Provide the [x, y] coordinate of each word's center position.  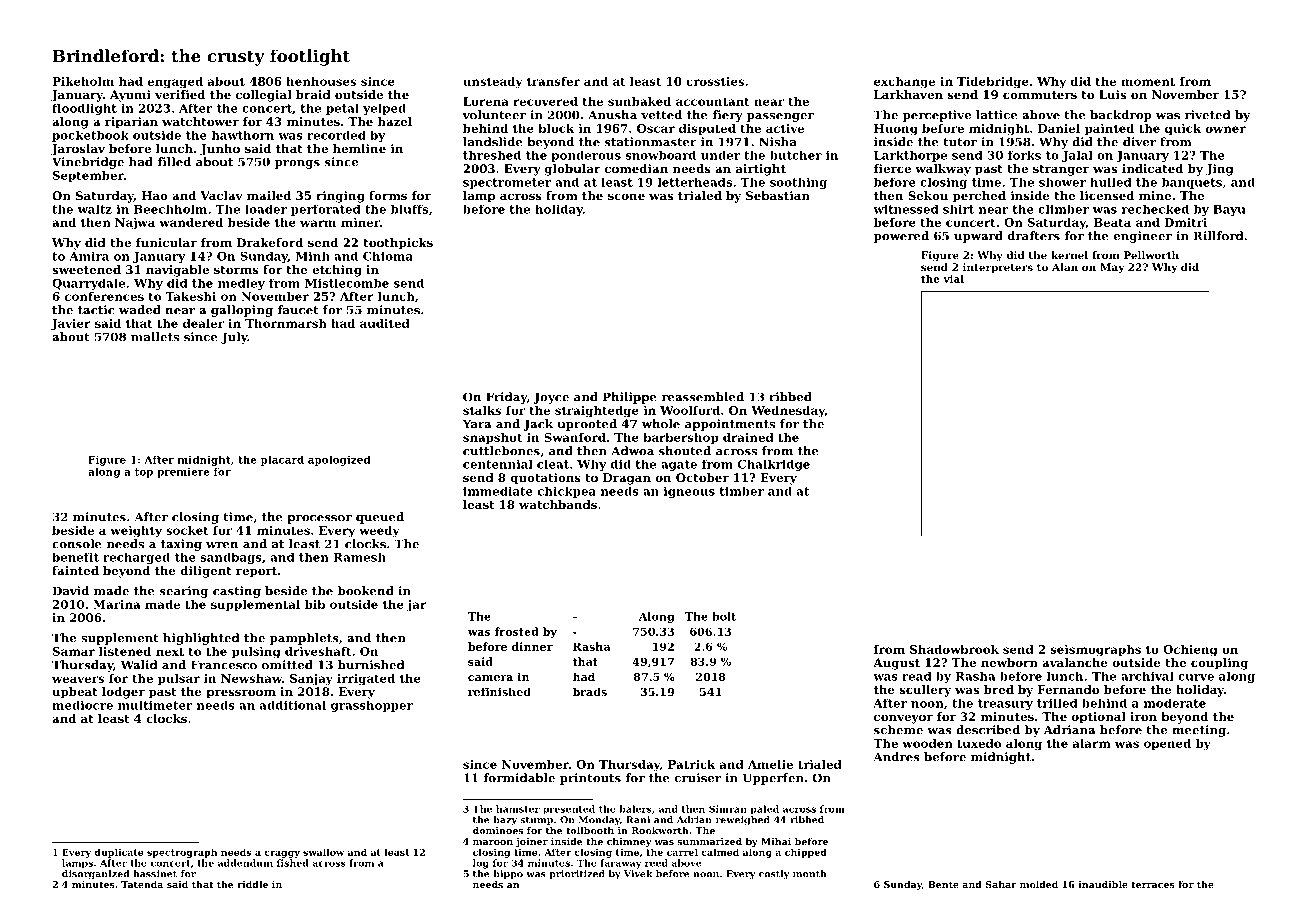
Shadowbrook [954, 649]
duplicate [118, 853]
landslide [493, 142]
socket [187, 530]
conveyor [903, 719]
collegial [264, 96]
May [1112, 268]
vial [953, 279]
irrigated [366, 680]
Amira [89, 256]
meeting [1199, 731]
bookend [366, 591]
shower [1062, 182]
